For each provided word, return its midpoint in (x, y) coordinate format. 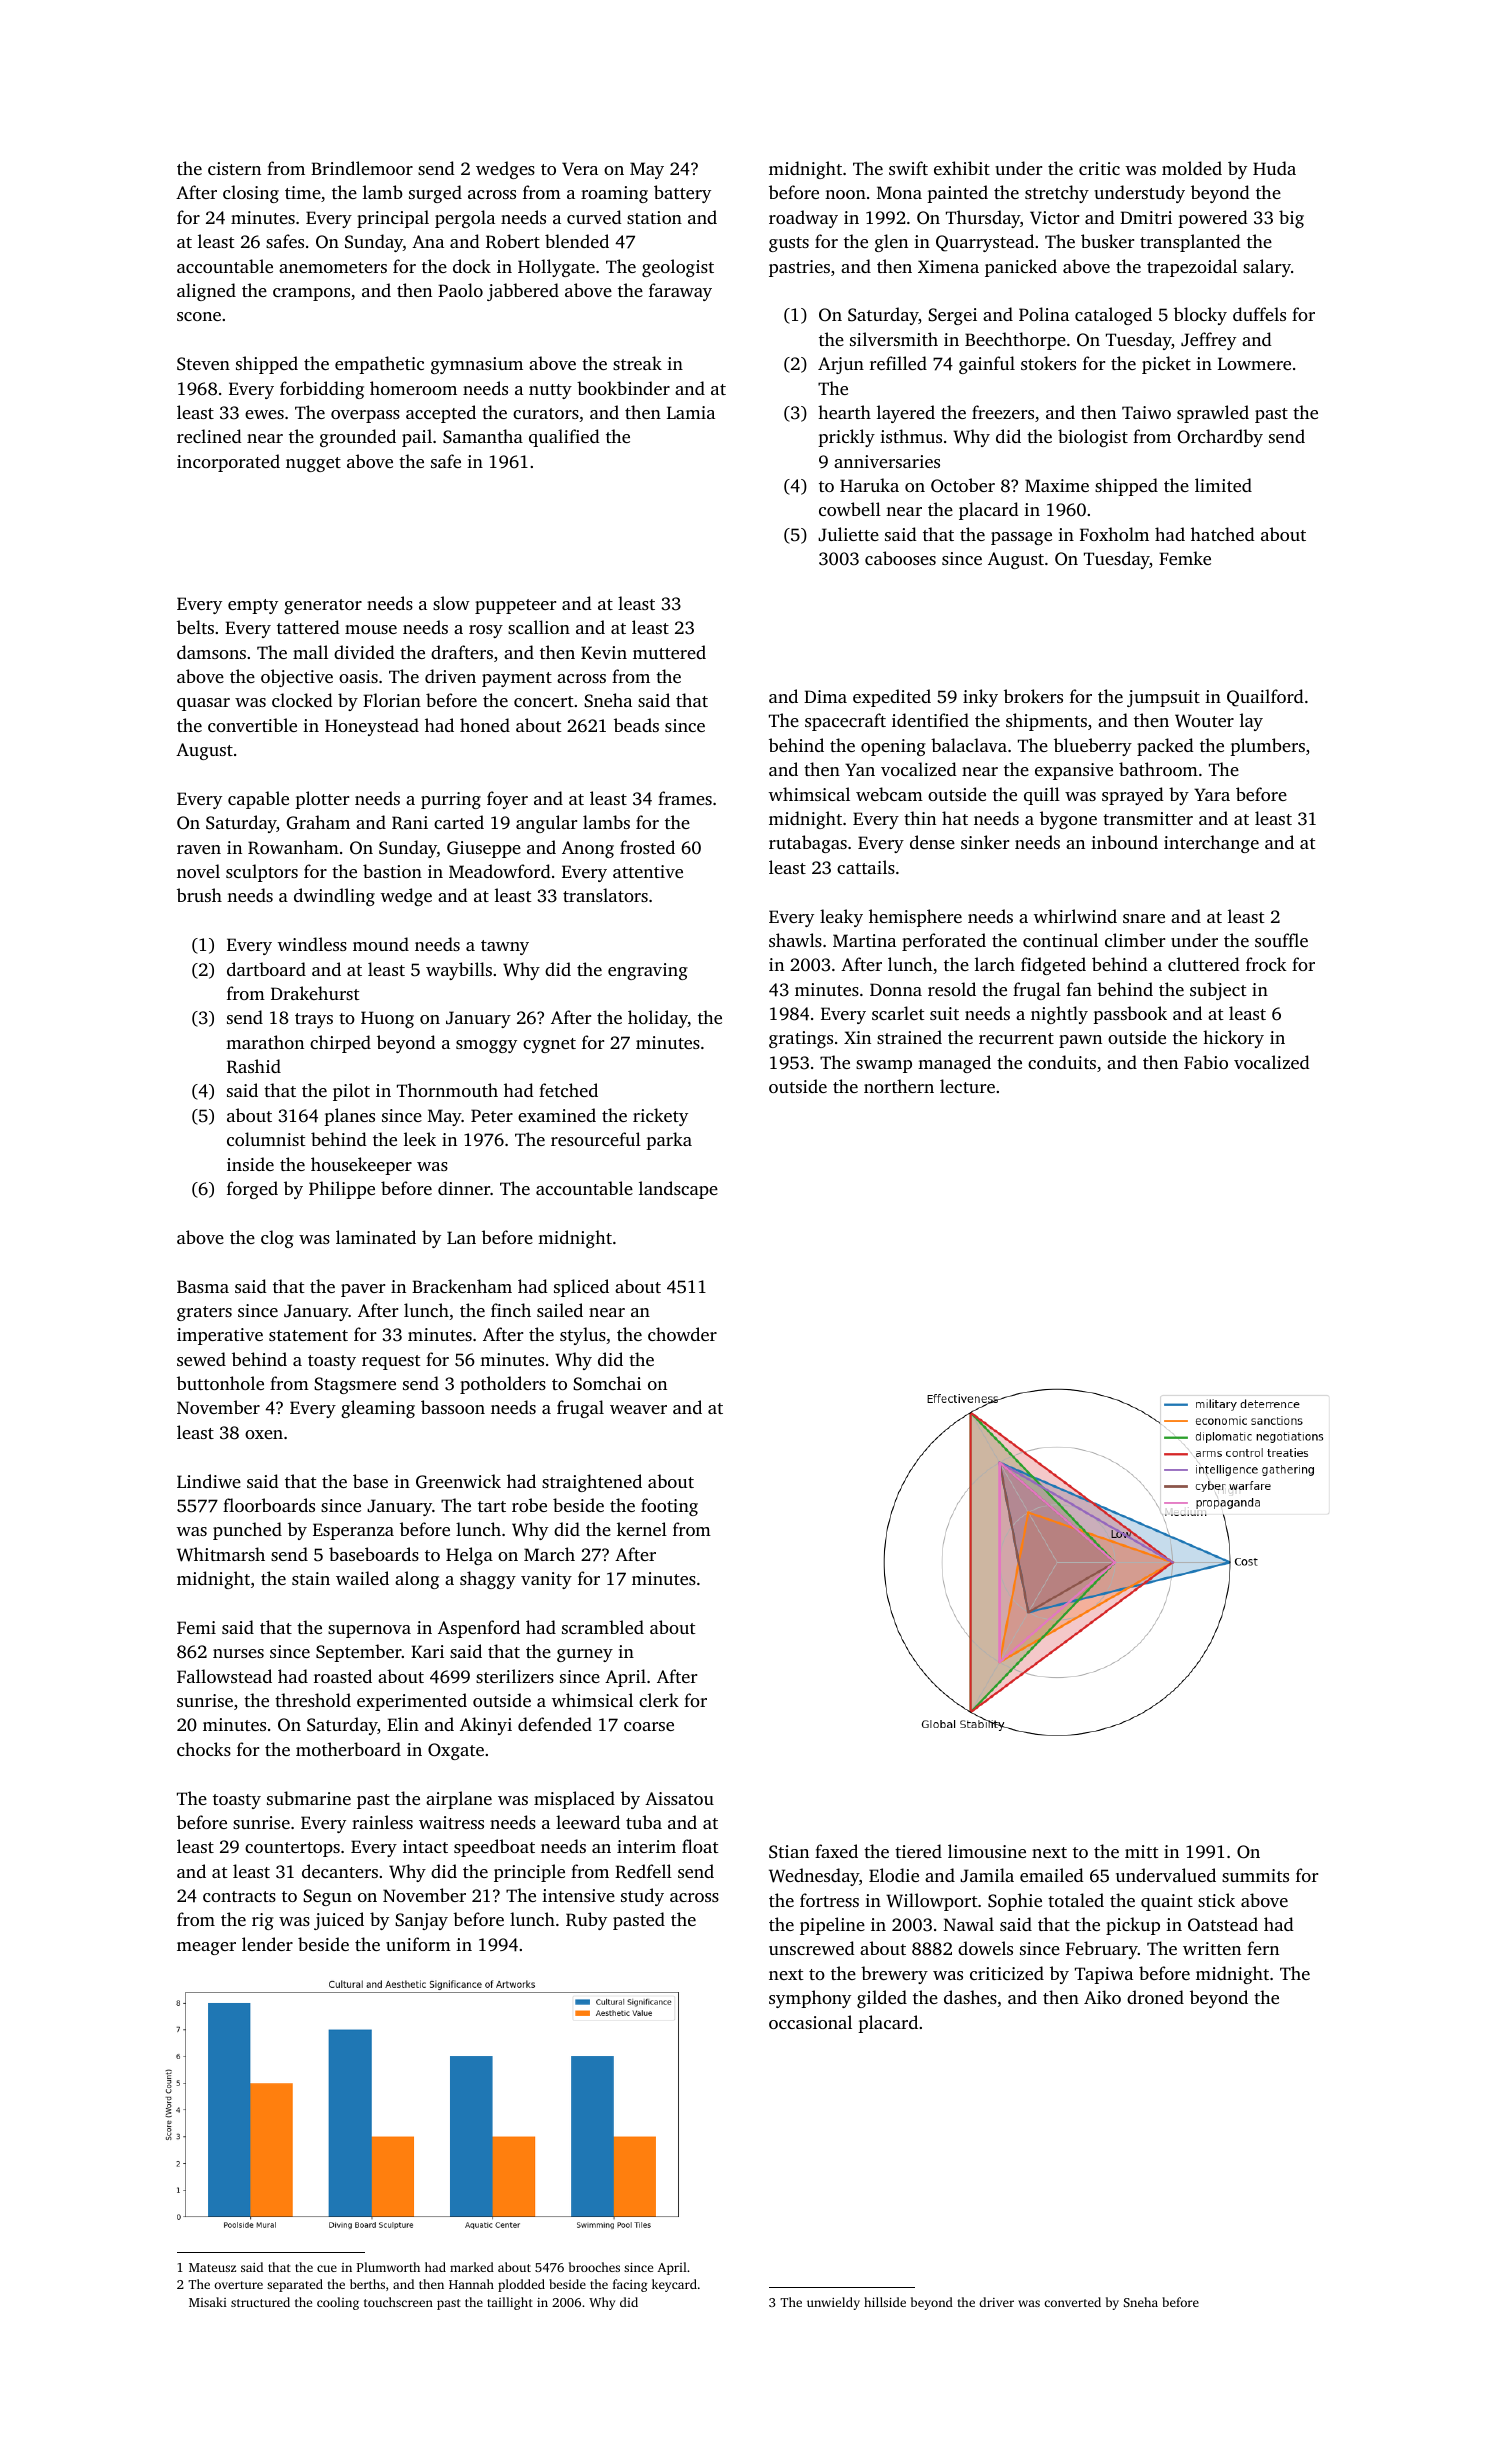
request (391, 1362)
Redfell (643, 1871)
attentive (648, 871)
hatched (1223, 534)
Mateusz (212, 2267)
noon (845, 194)
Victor (1054, 218)
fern (1263, 1948)
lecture (967, 1086)
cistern (234, 168)
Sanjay (421, 1921)
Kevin (604, 652)
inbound (1124, 842)
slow (451, 603)
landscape (678, 1190)
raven (199, 849)
